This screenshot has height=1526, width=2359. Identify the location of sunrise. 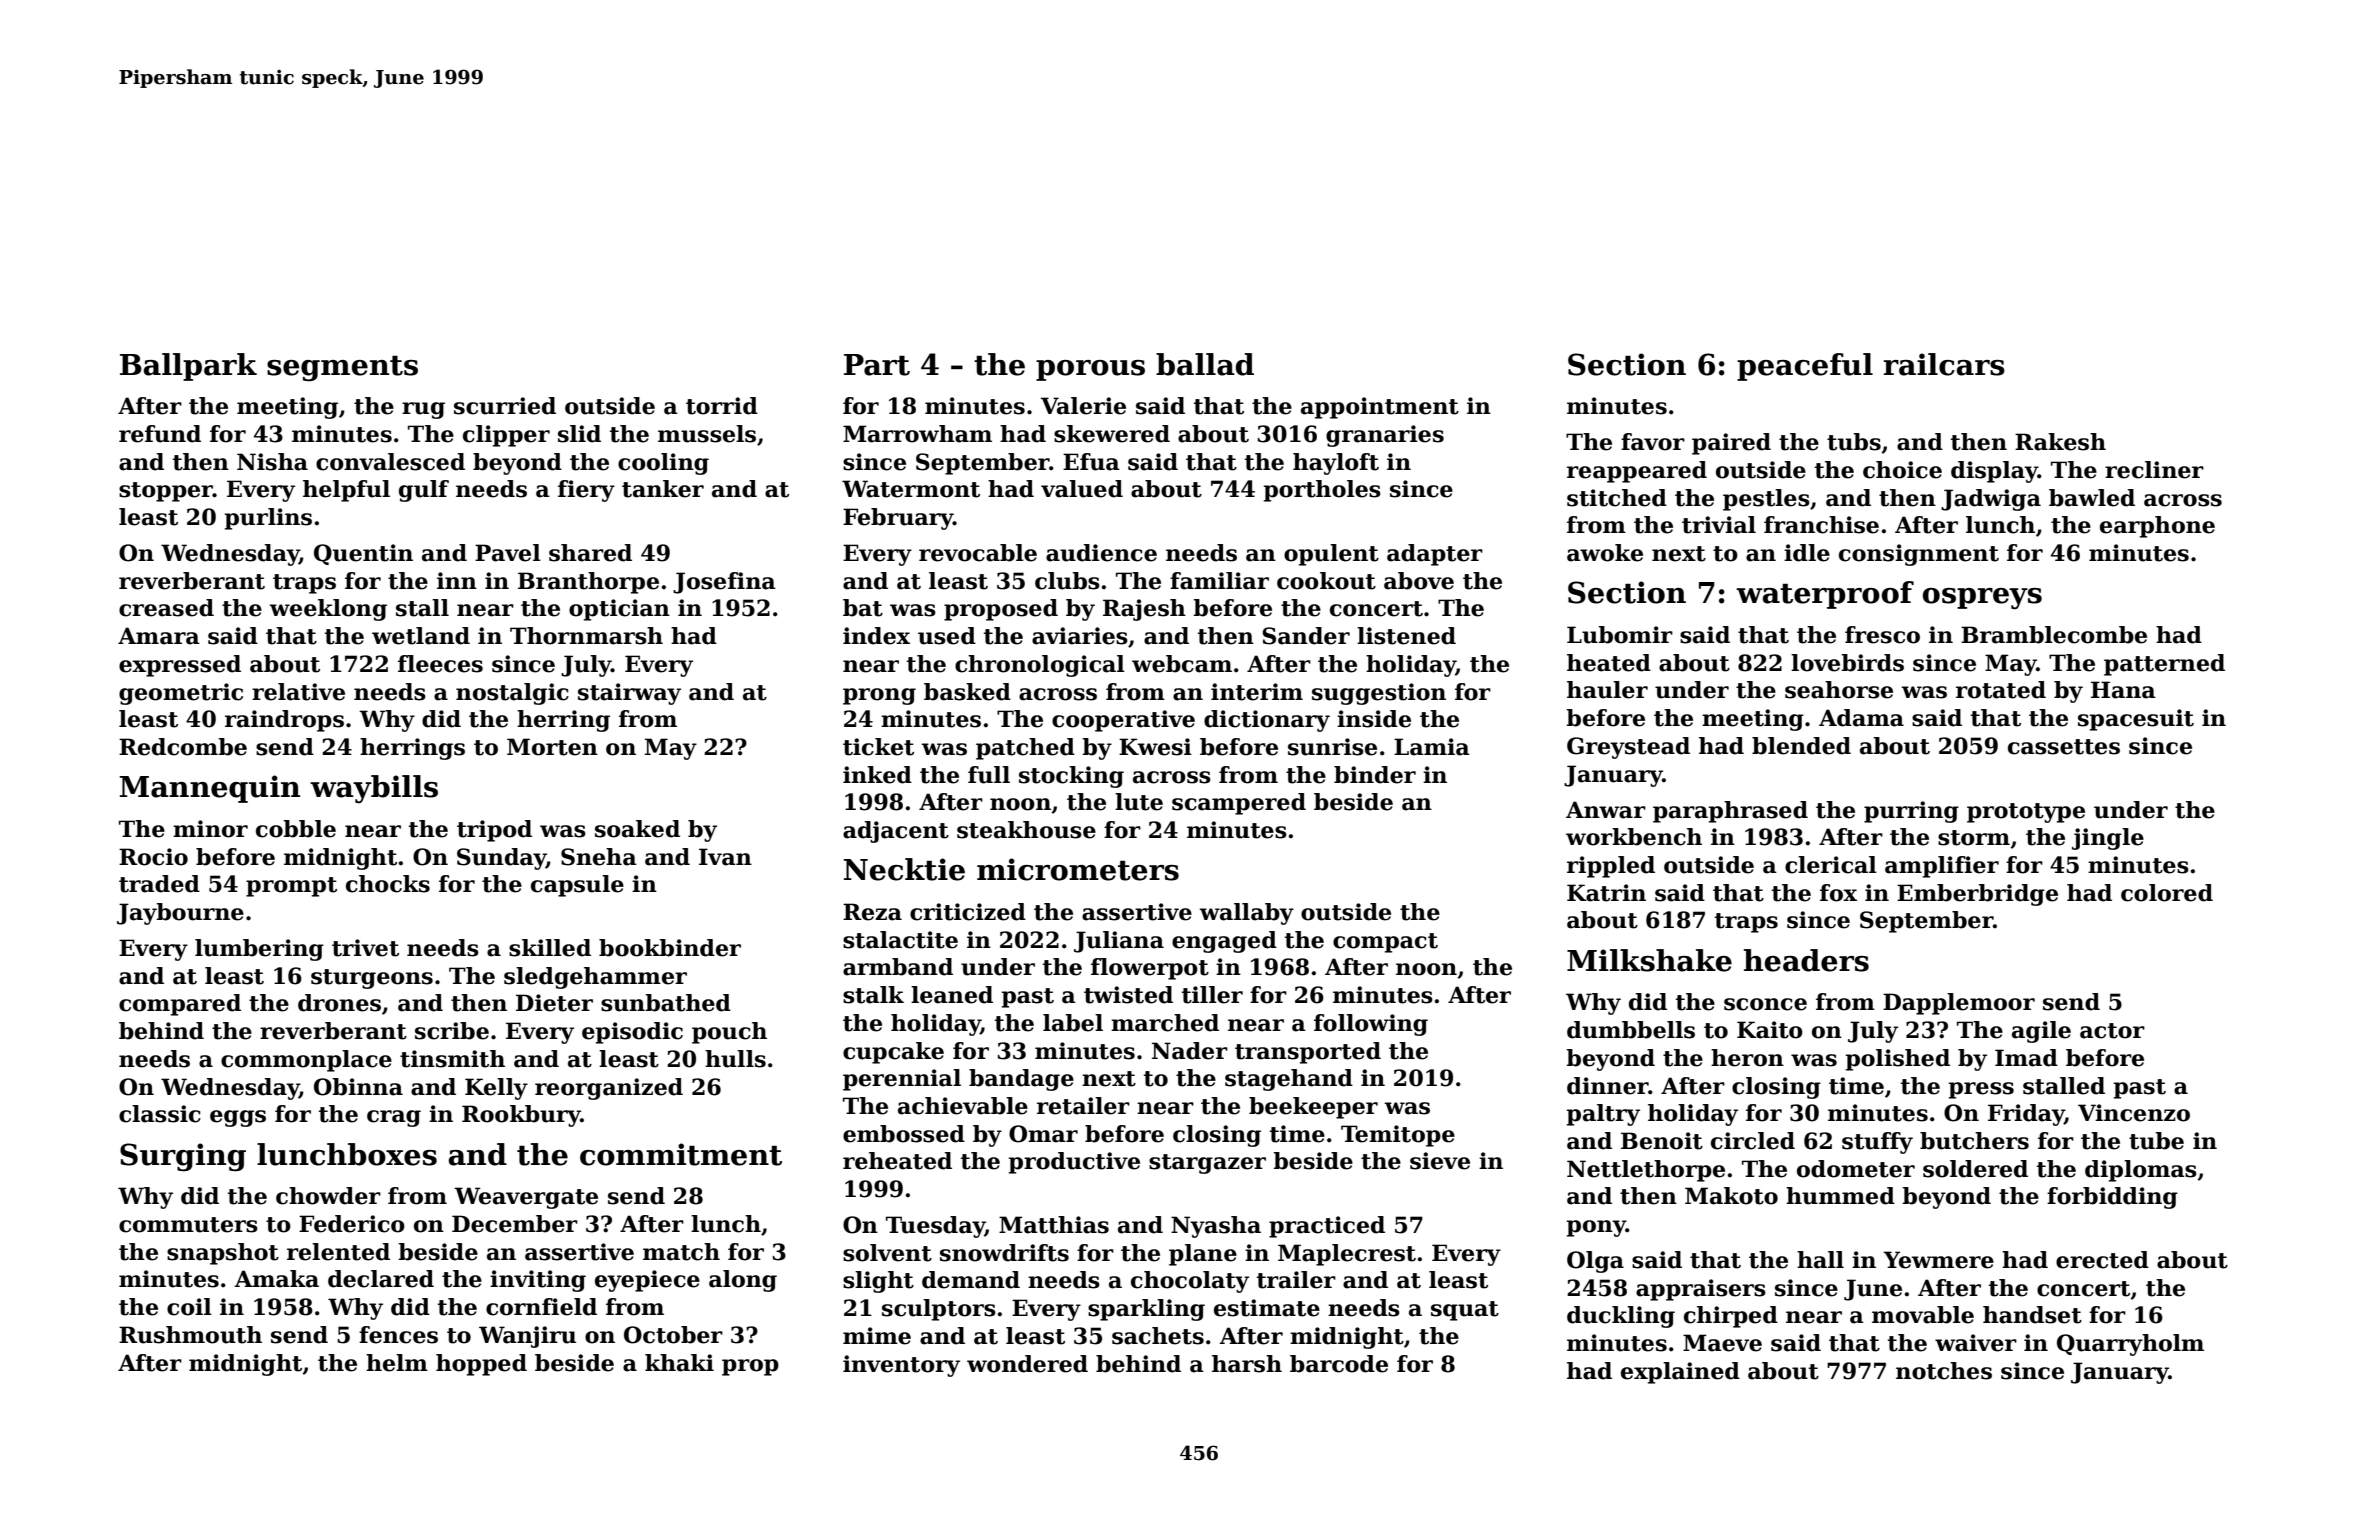
(1332, 747).
